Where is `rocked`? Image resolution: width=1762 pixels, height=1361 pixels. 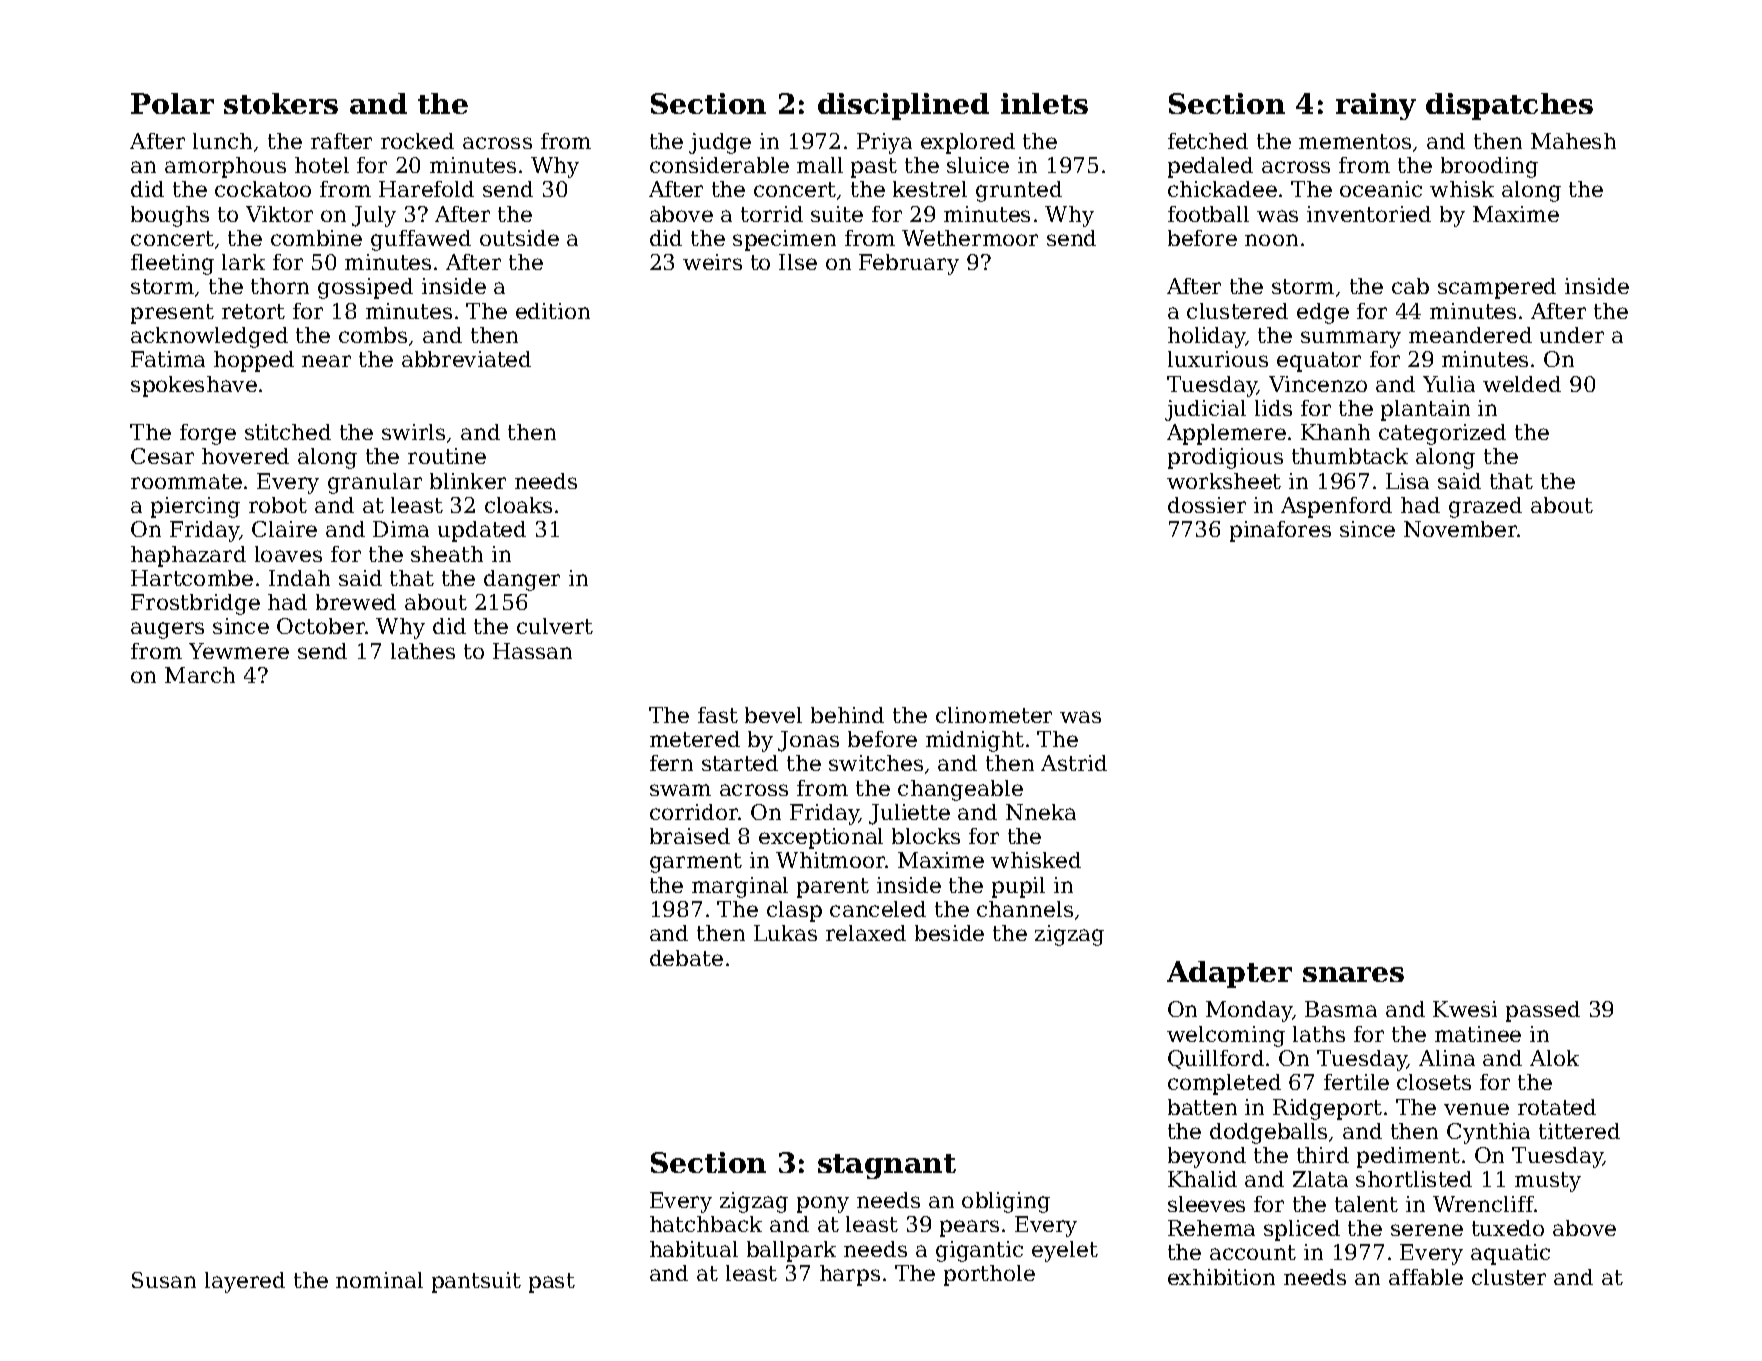 rocked is located at coordinates (417, 141).
